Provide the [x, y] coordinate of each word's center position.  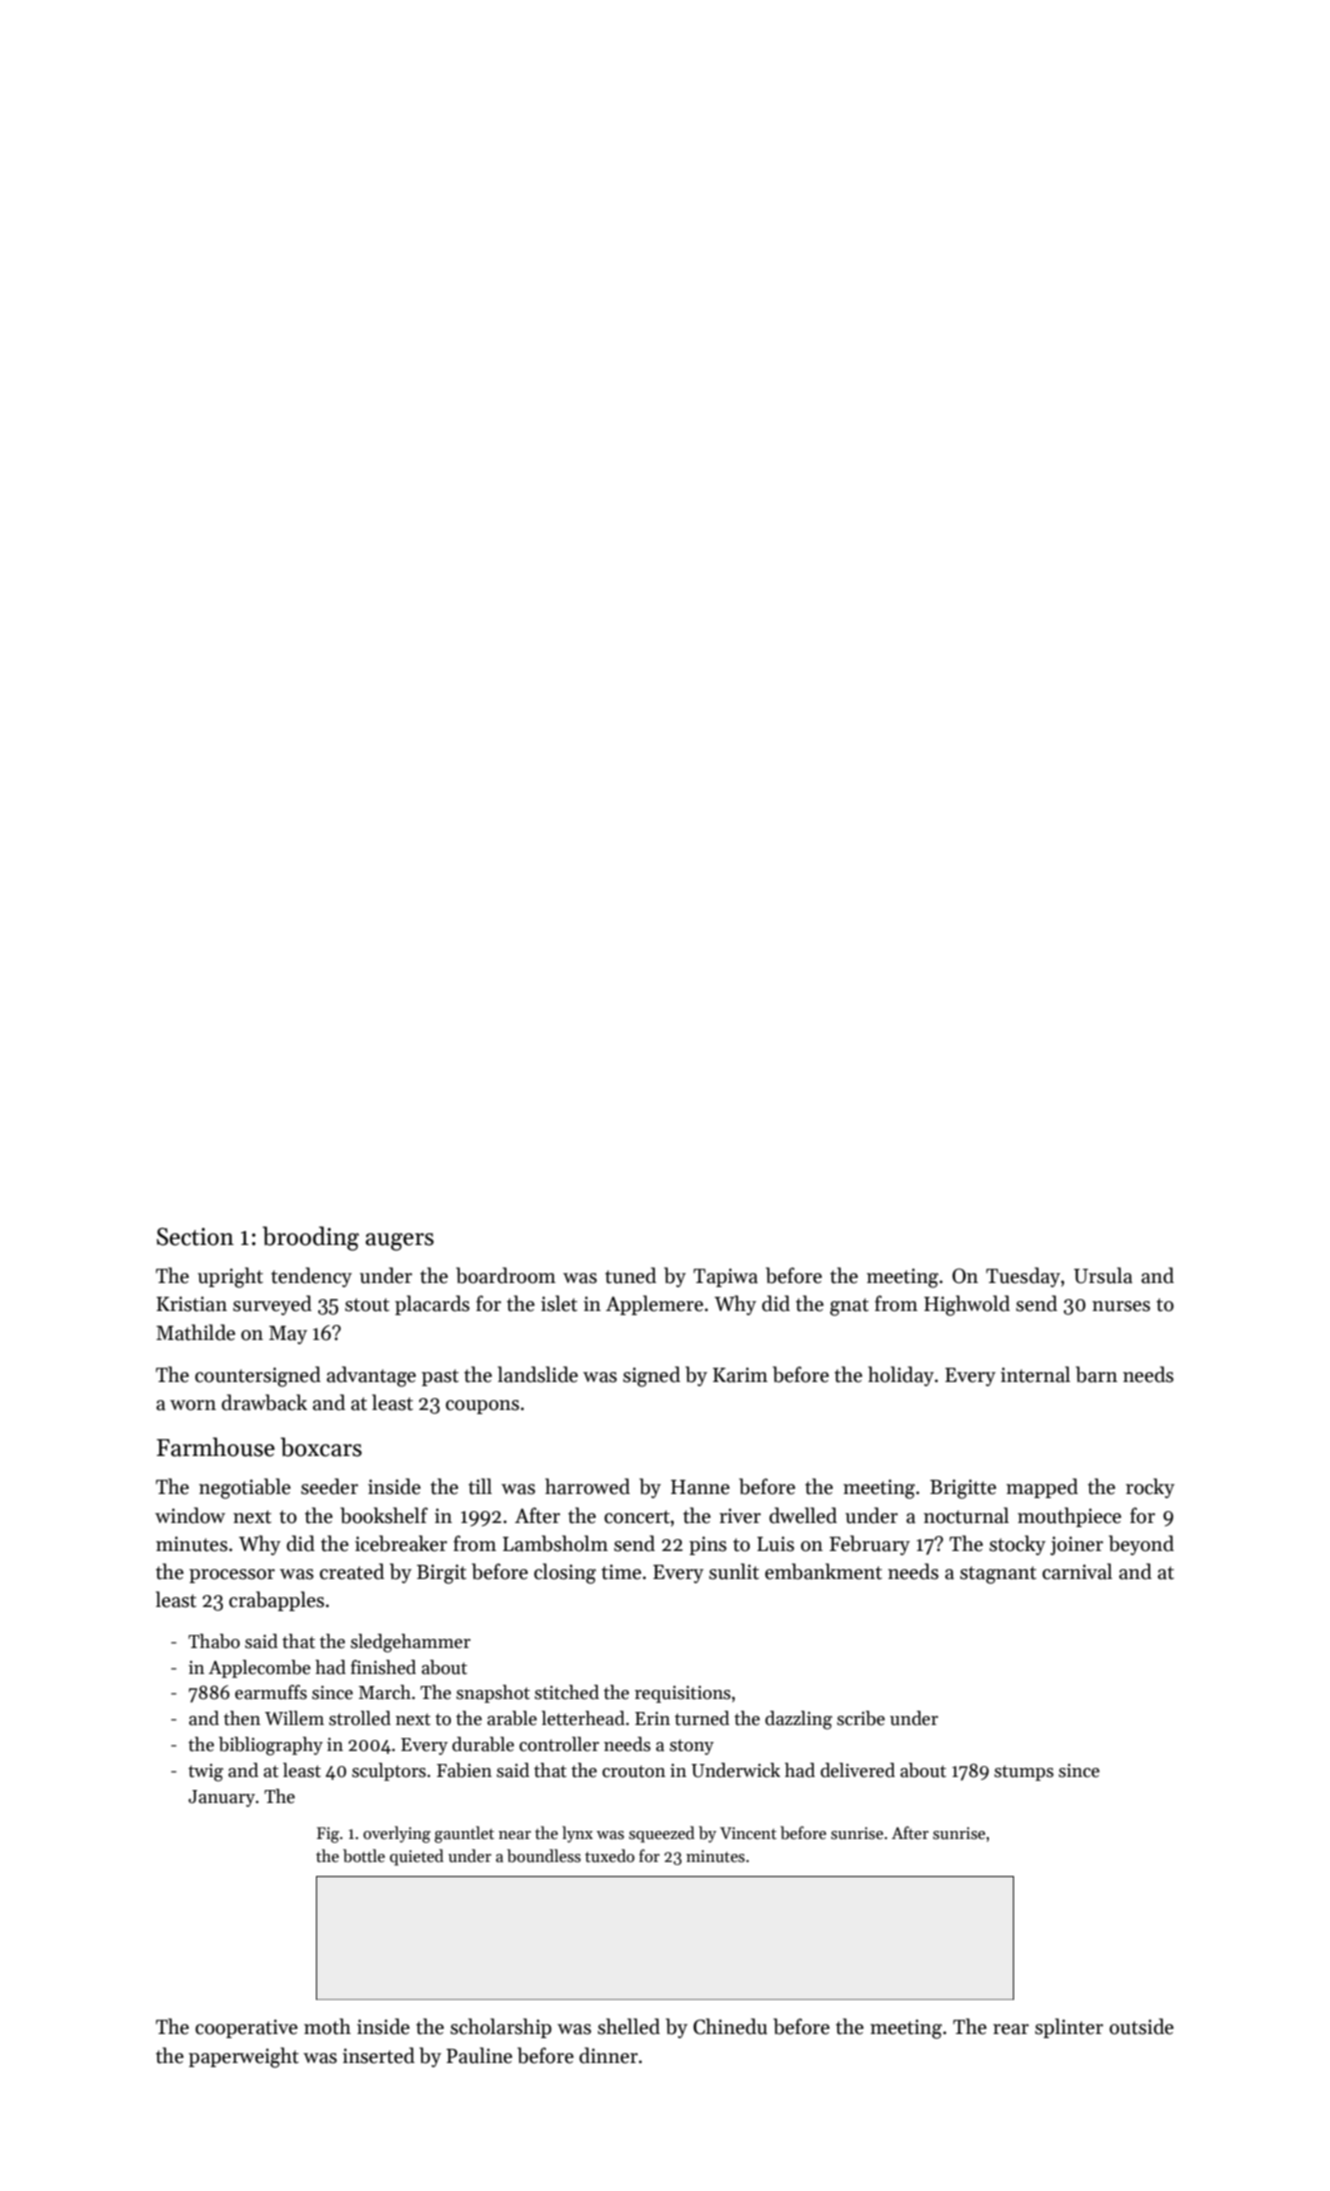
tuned [630, 1275]
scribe [861, 1718]
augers [399, 1242]
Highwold [967, 1305]
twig [205, 1773]
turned [702, 1718]
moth [327, 2026]
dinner [608, 2055]
